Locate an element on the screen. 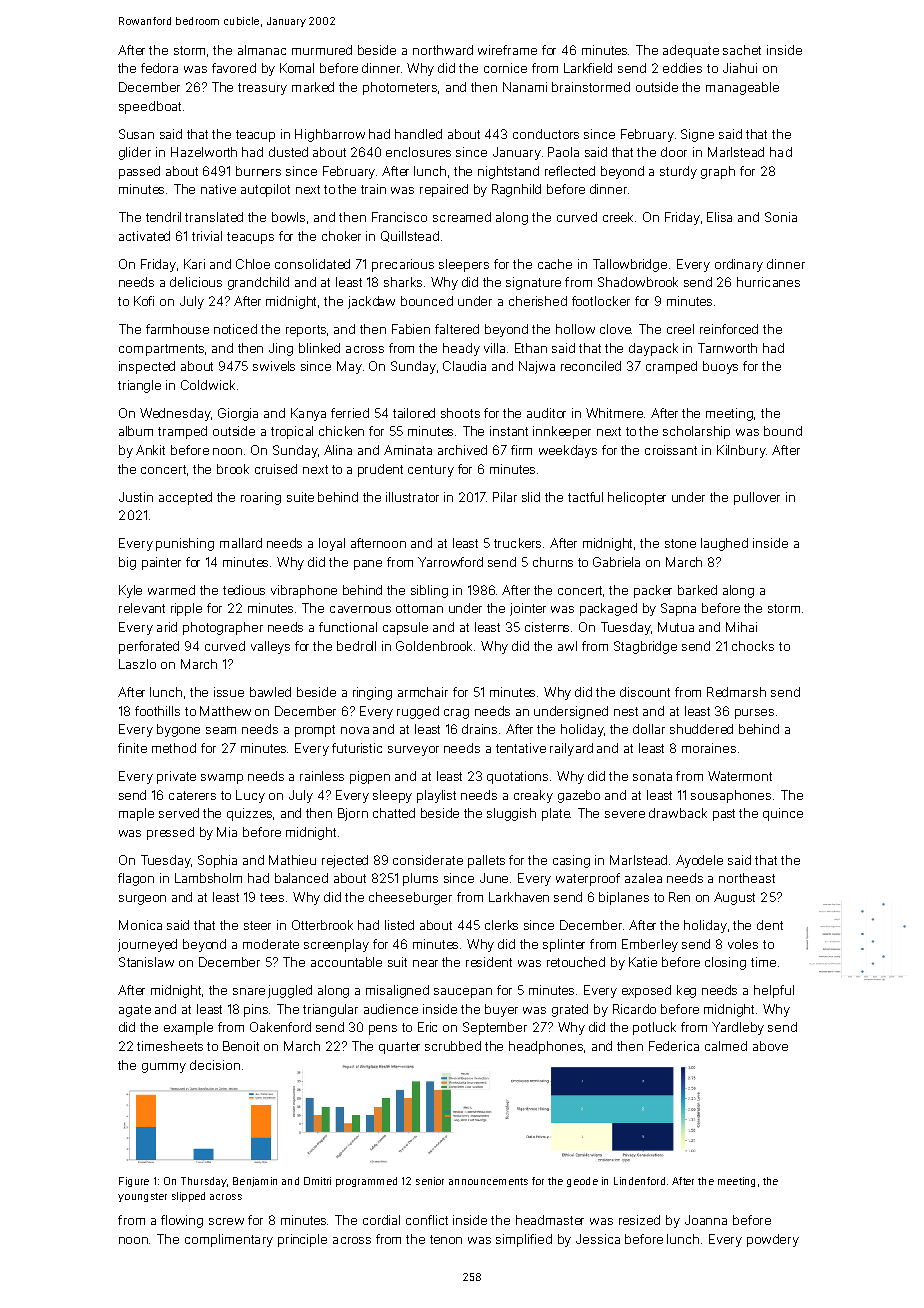 The height and width of the screenshot is (1308, 924). wireframe is located at coordinates (507, 50).
